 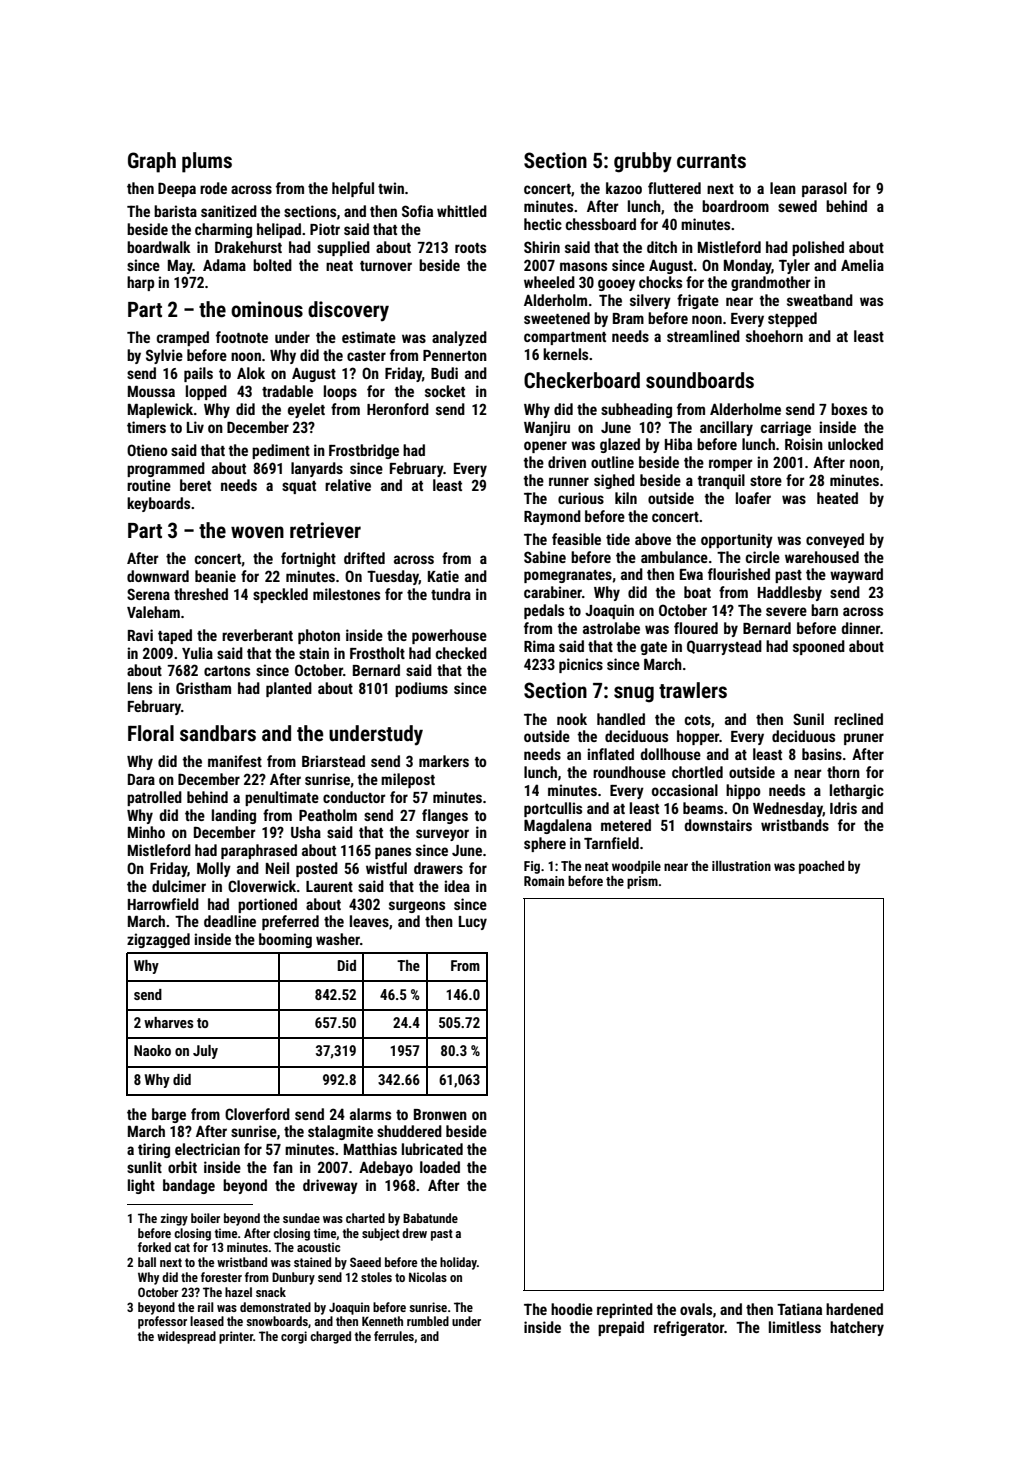 I want to click on beanie, so click(x=215, y=576).
